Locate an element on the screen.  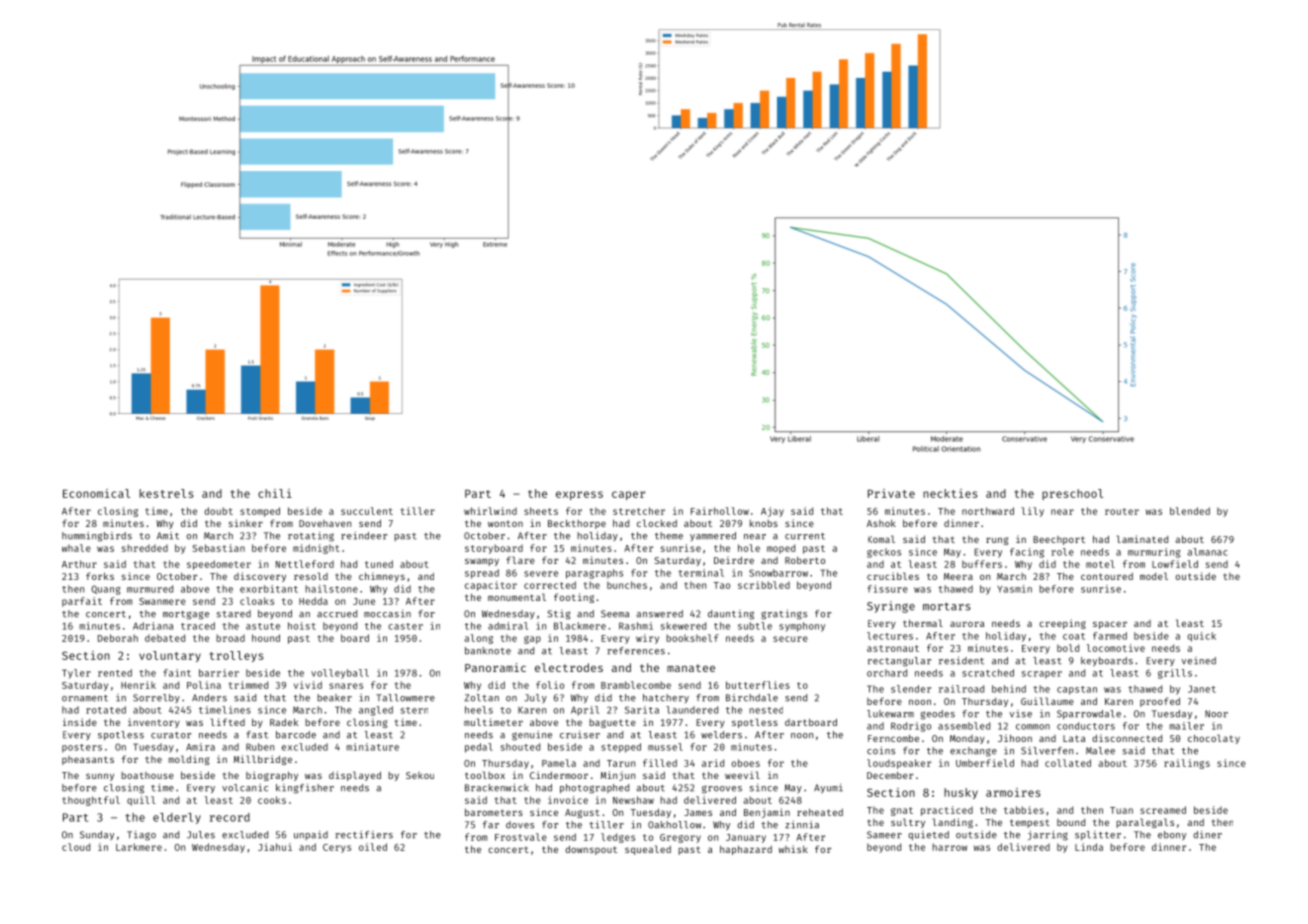
geodes is located at coordinates (938, 715).
